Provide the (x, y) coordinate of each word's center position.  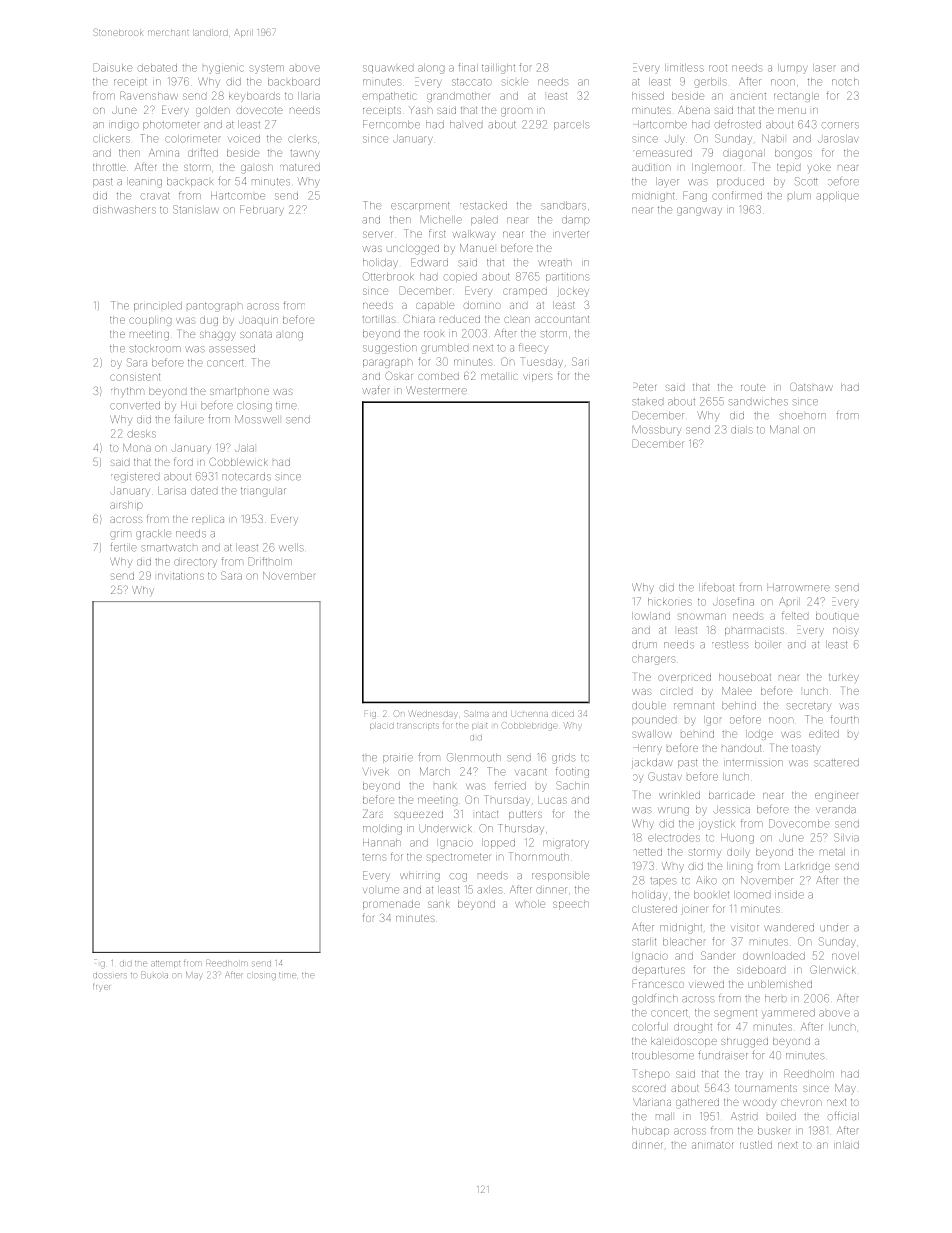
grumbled (444, 349)
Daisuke (113, 67)
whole (530, 904)
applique (837, 196)
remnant (694, 706)
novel (845, 956)
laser (824, 68)
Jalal (244, 448)
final (468, 67)
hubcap (650, 1131)
